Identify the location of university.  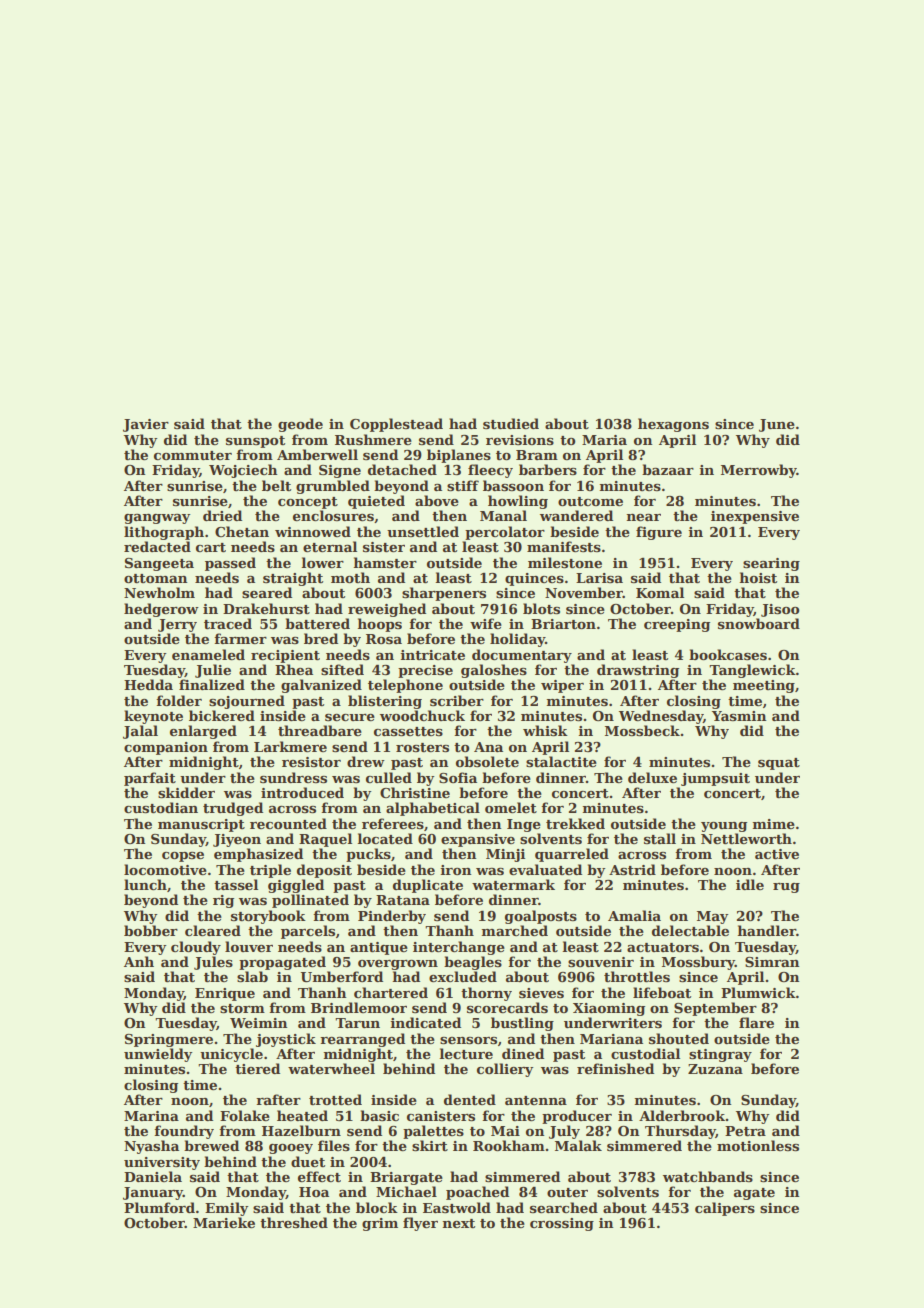
(162, 1163).
